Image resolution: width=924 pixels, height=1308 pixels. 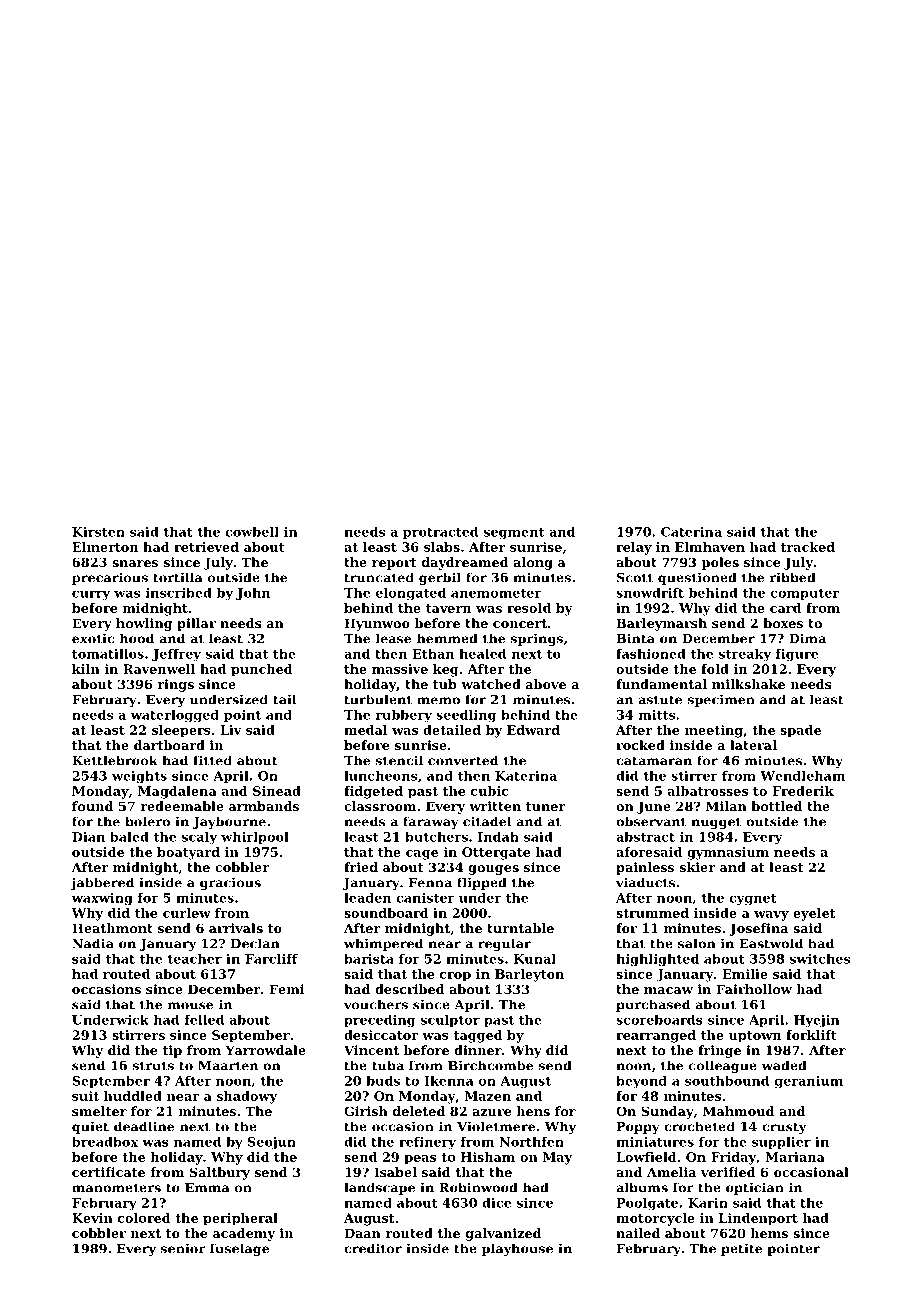 What do you see at coordinates (183, 1248) in the image?
I see `senior` at bounding box center [183, 1248].
